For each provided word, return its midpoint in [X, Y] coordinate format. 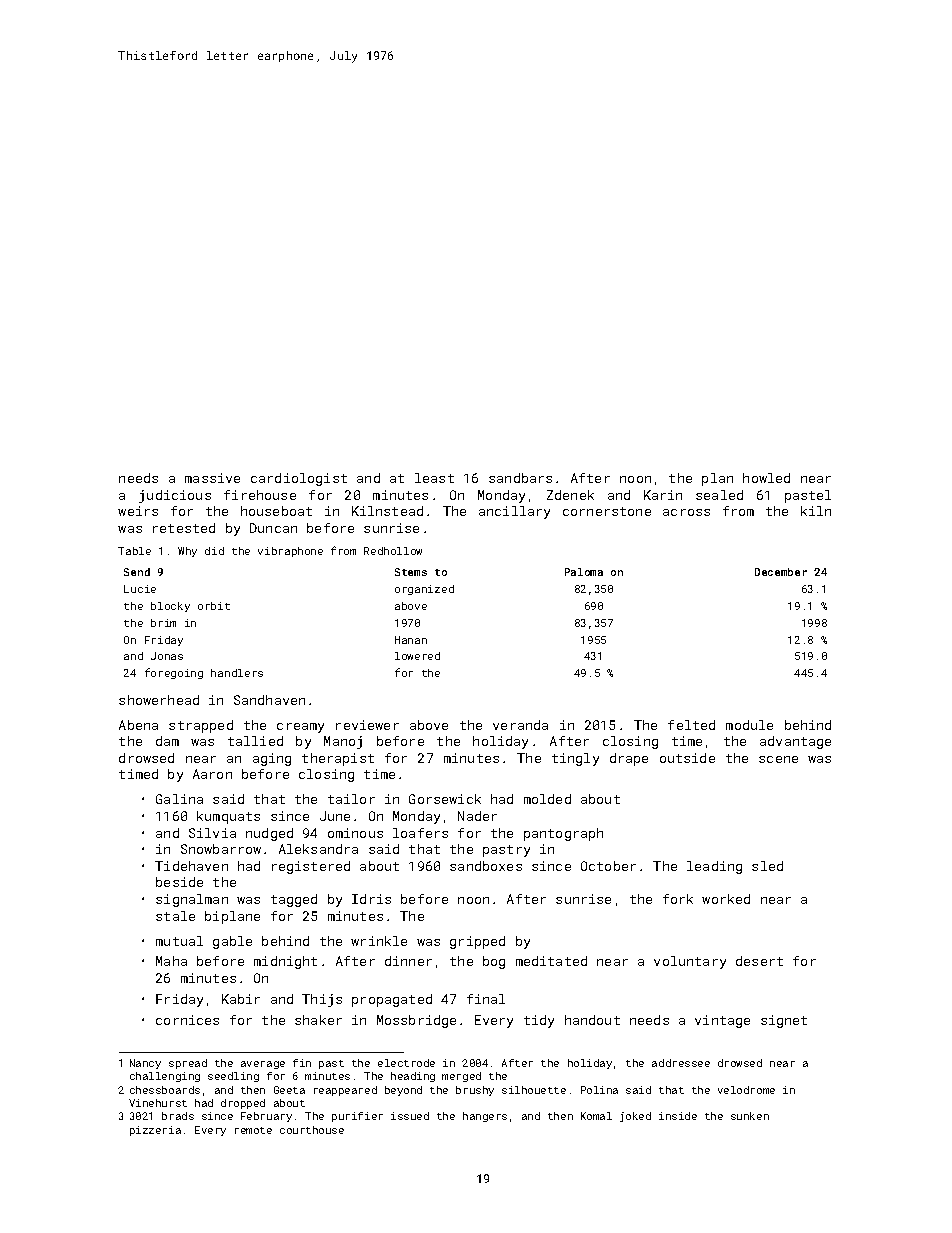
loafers [420, 833]
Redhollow [393, 551]
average [263, 1065]
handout [592, 1020]
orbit [214, 606]
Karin [663, 495]
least [434, 478]
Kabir [241, 999]
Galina [179, 799]
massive [212, 478]
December [781, 572]
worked [726, 899]
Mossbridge [416, 1021]
